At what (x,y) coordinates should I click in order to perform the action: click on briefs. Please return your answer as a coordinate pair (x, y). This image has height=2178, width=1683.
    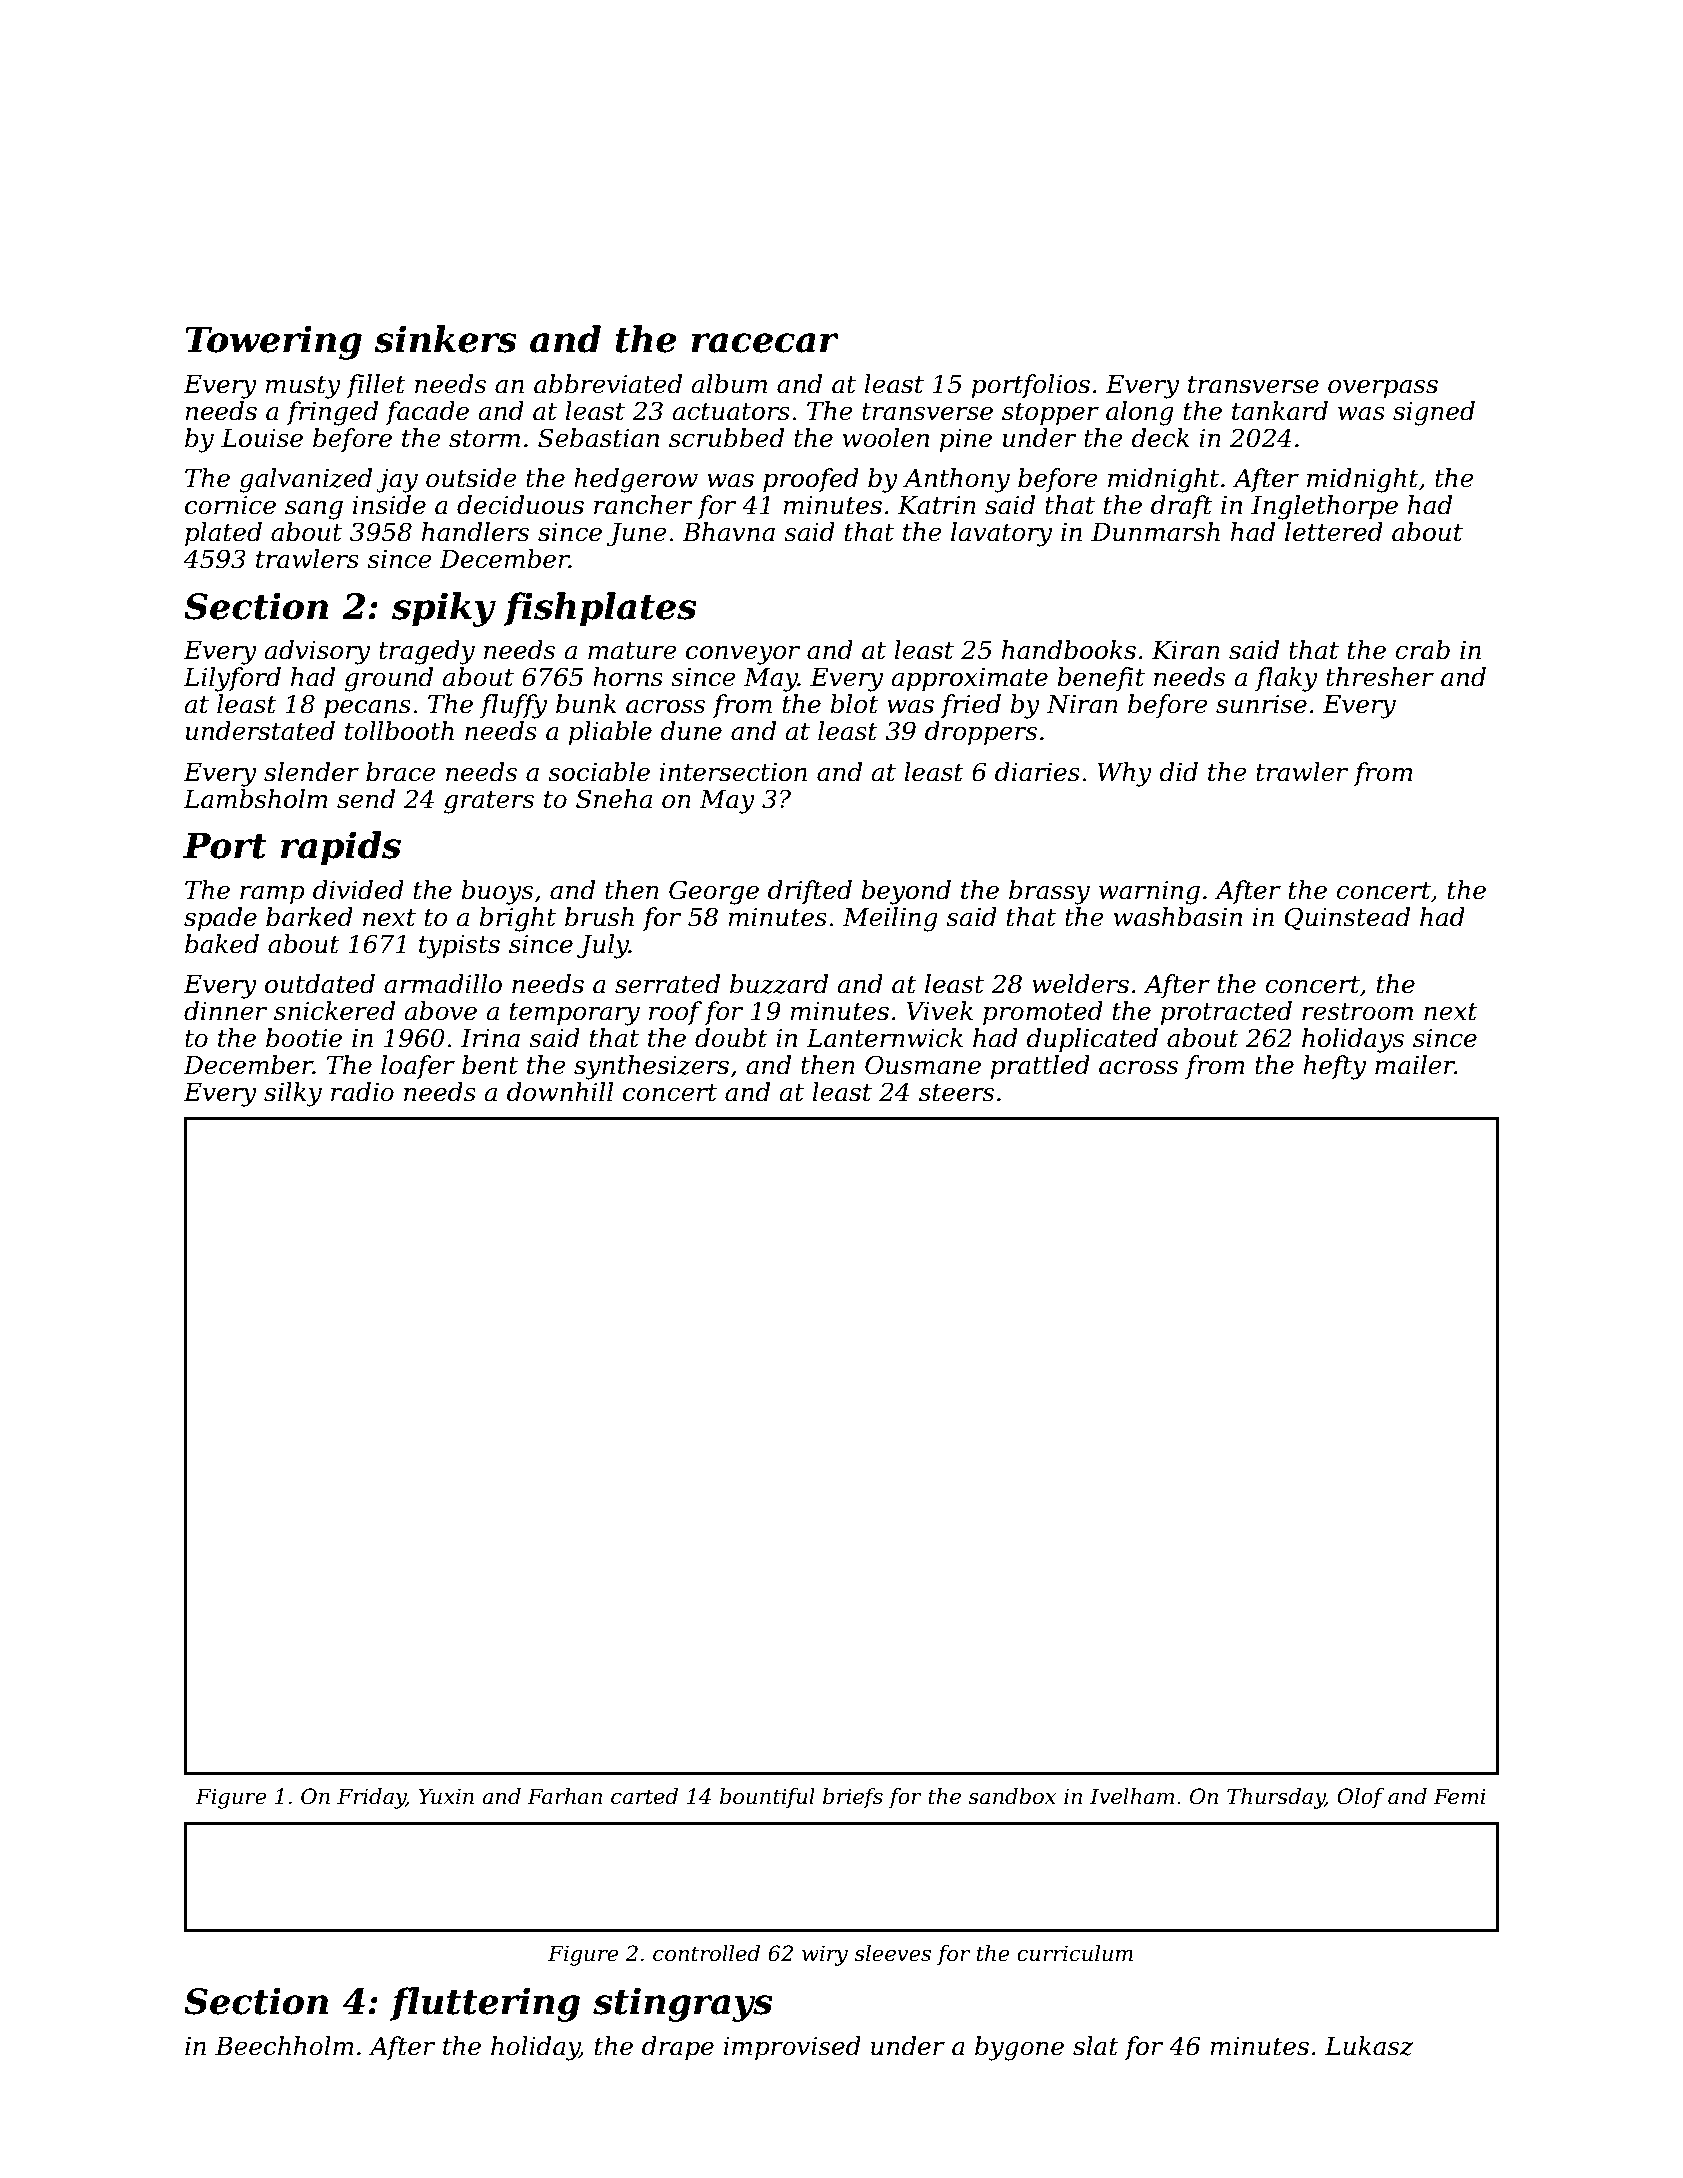
    Looking at the image, I should click on (853, 1798).
